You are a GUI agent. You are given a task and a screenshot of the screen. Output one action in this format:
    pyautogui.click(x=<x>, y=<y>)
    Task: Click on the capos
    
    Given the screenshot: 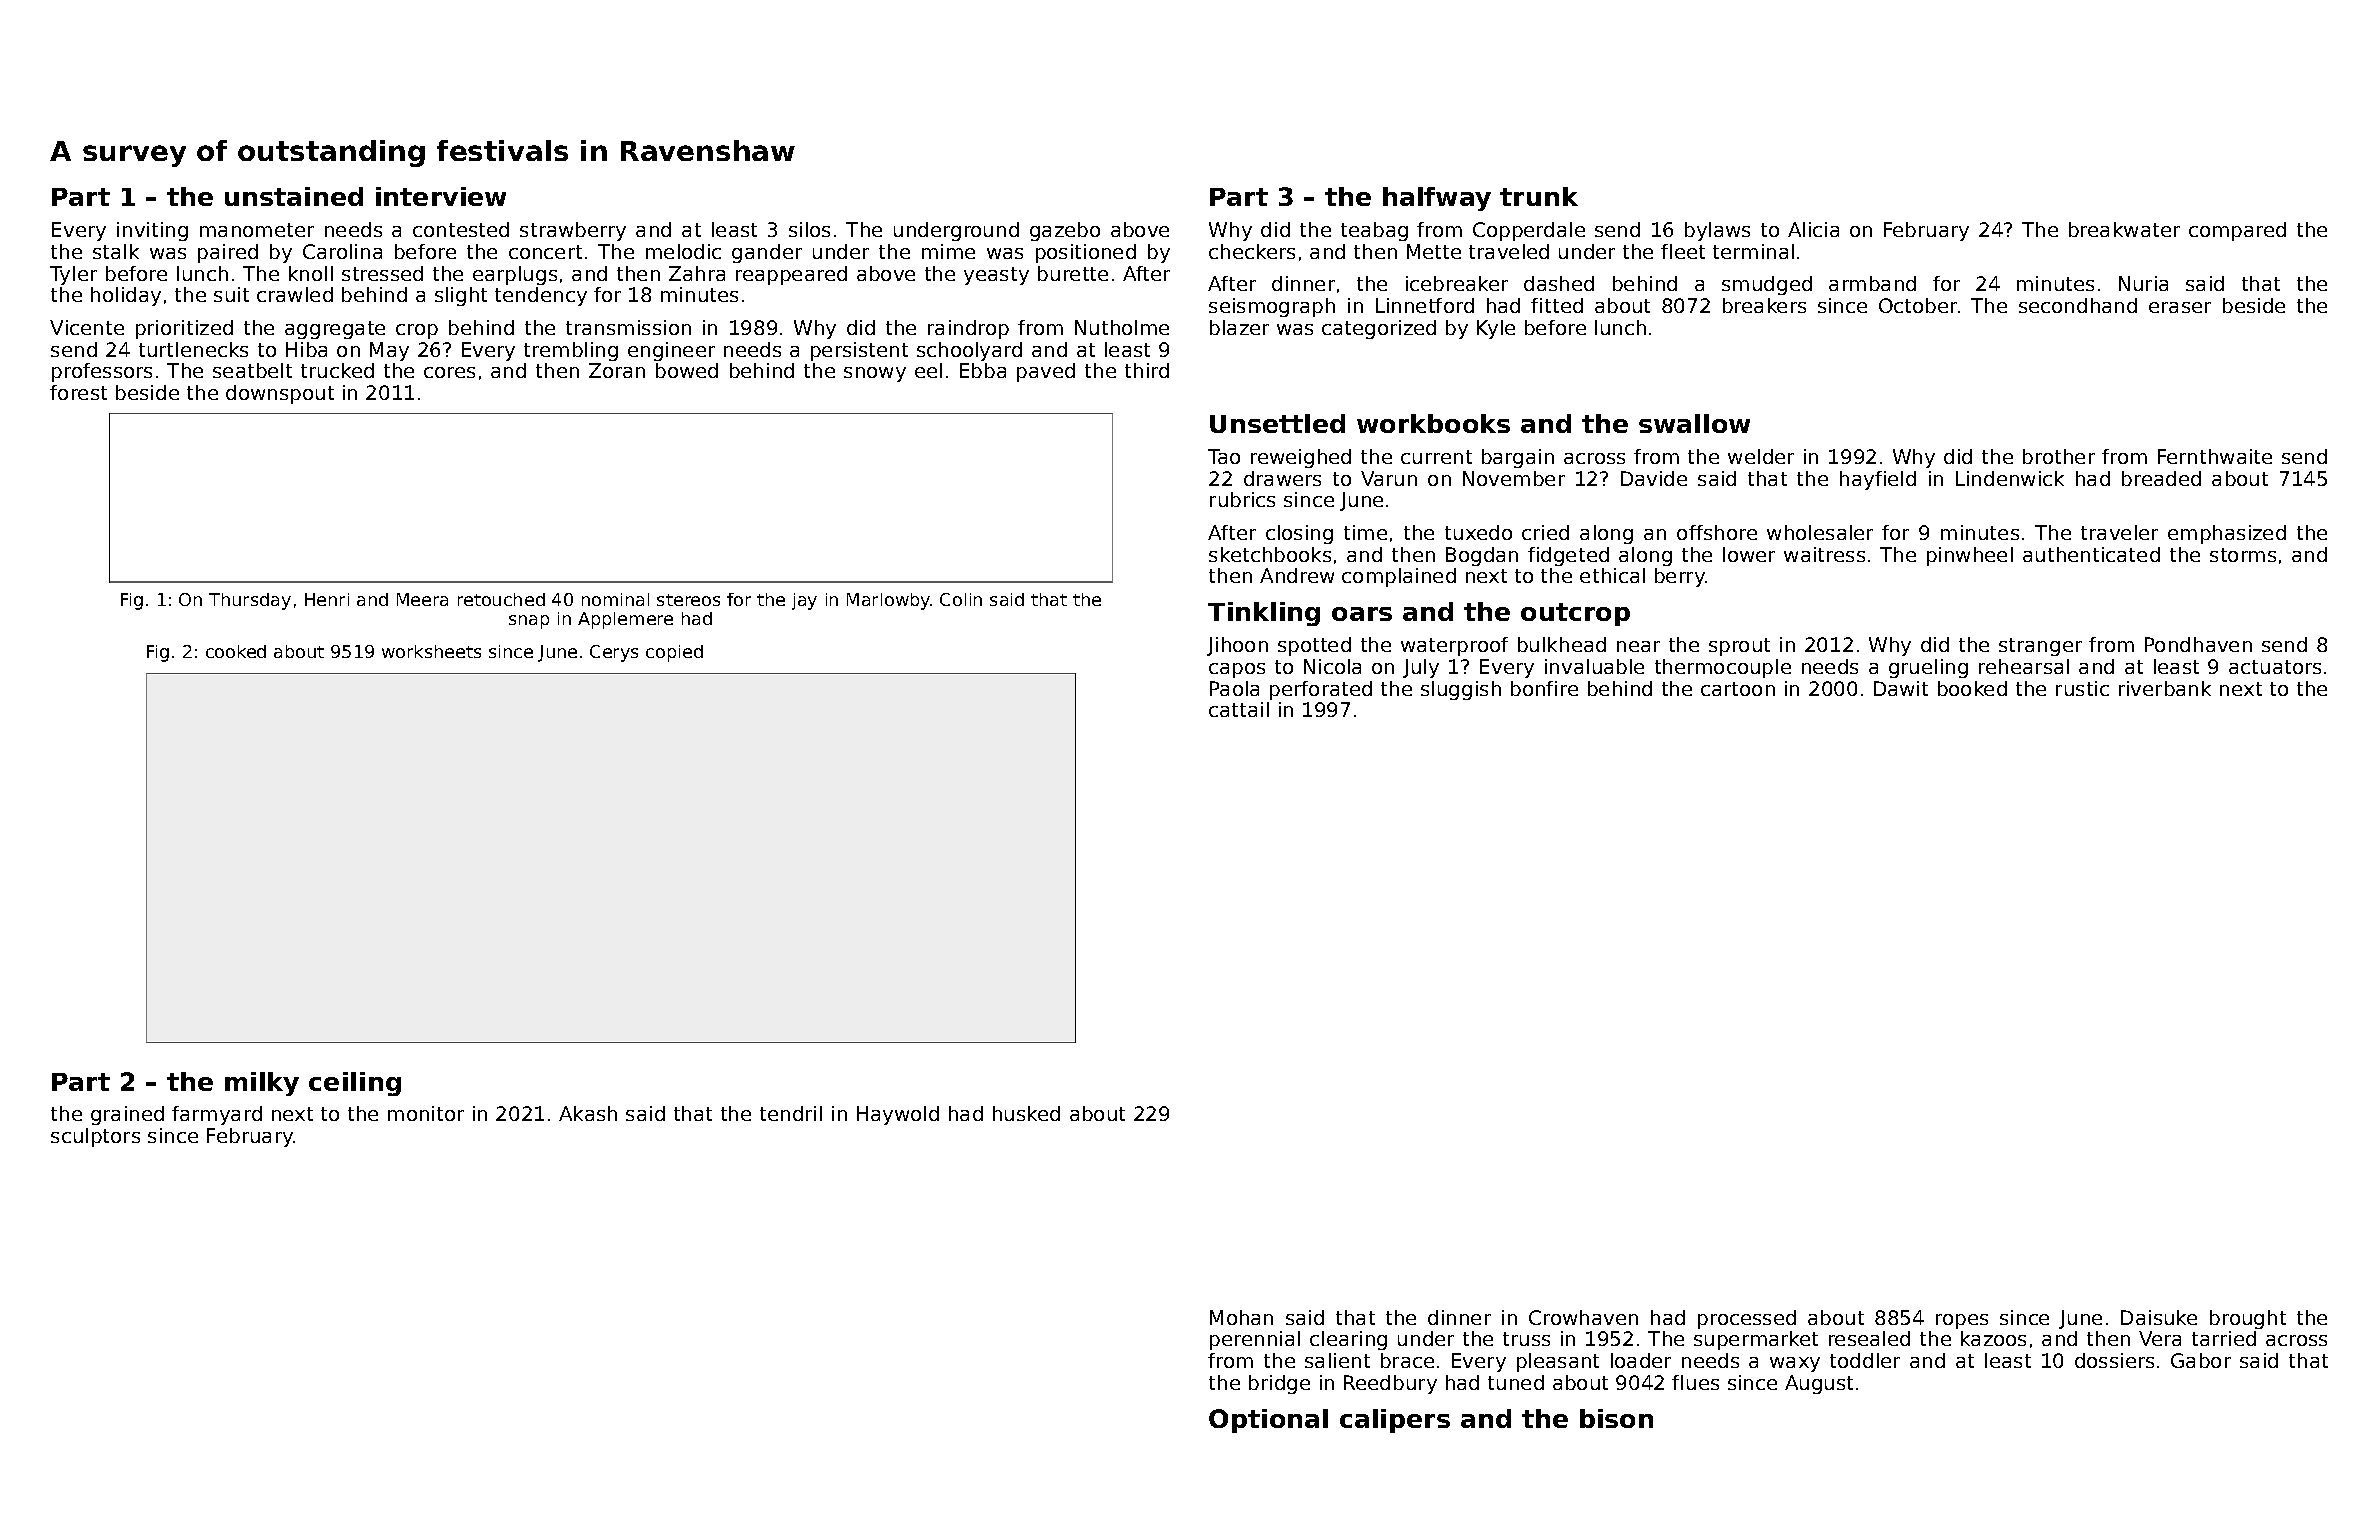 What is the action you would take?
    pyautogui.click(x=1237, y=670)
